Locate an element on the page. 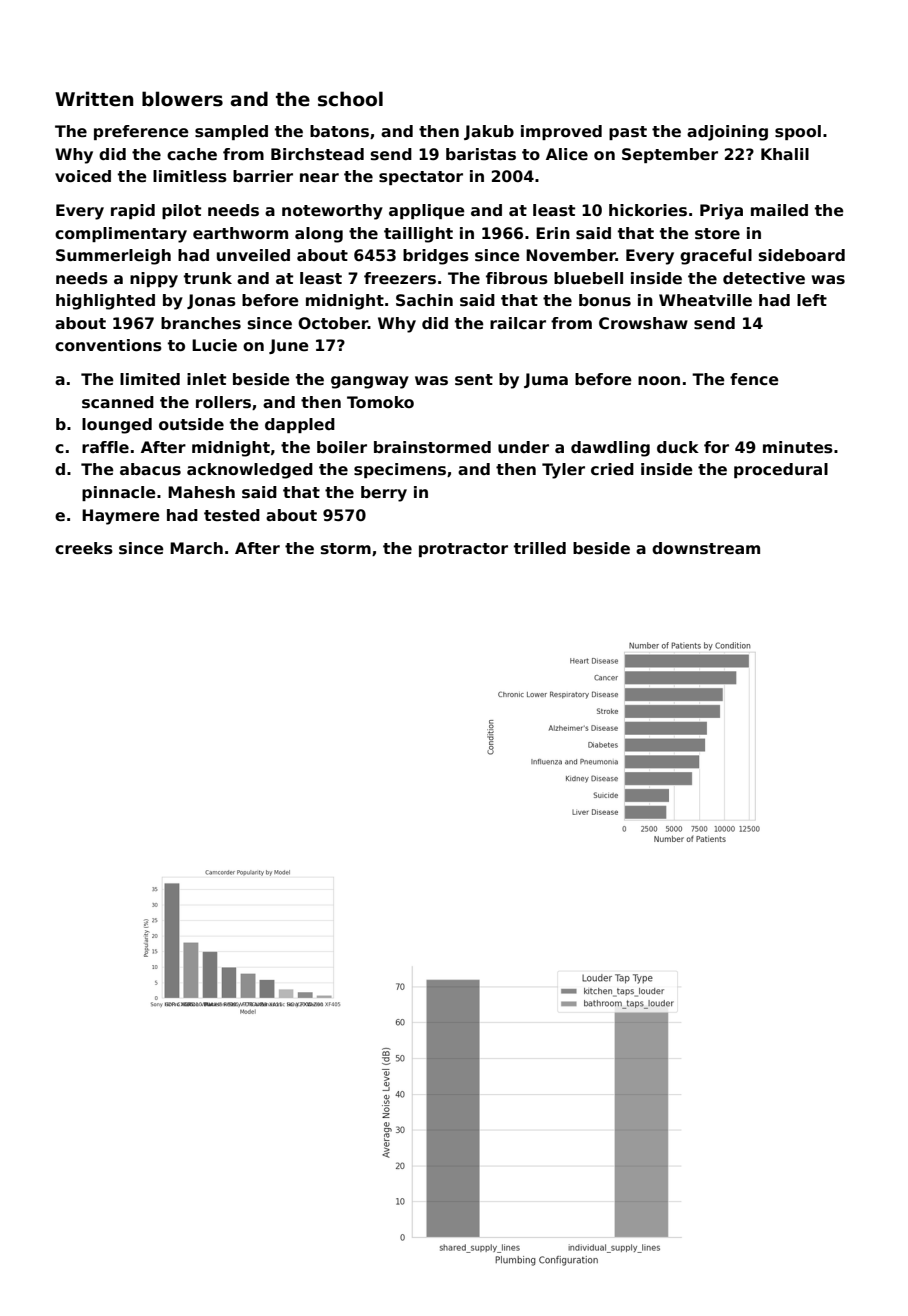 The width and height of the page is (908, 1316). school is located at coordinates (350, 99).
